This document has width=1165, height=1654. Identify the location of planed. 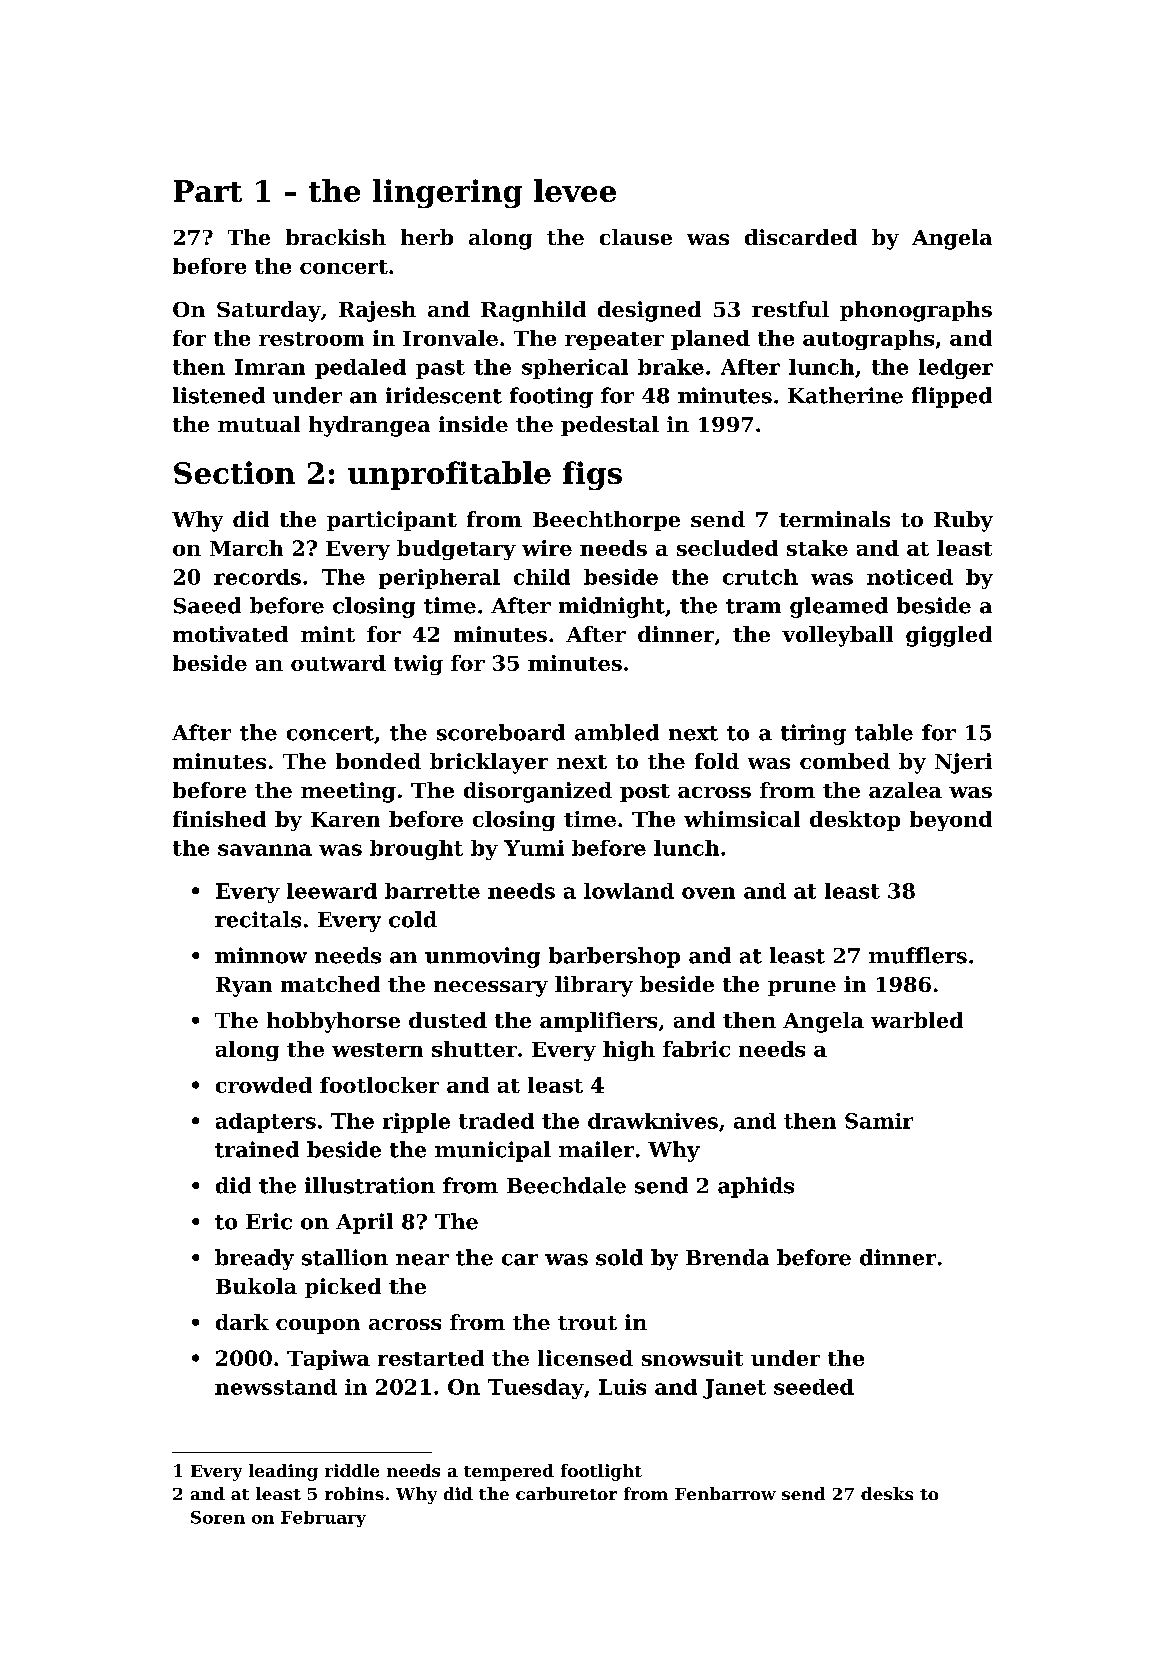
(710, 340).
